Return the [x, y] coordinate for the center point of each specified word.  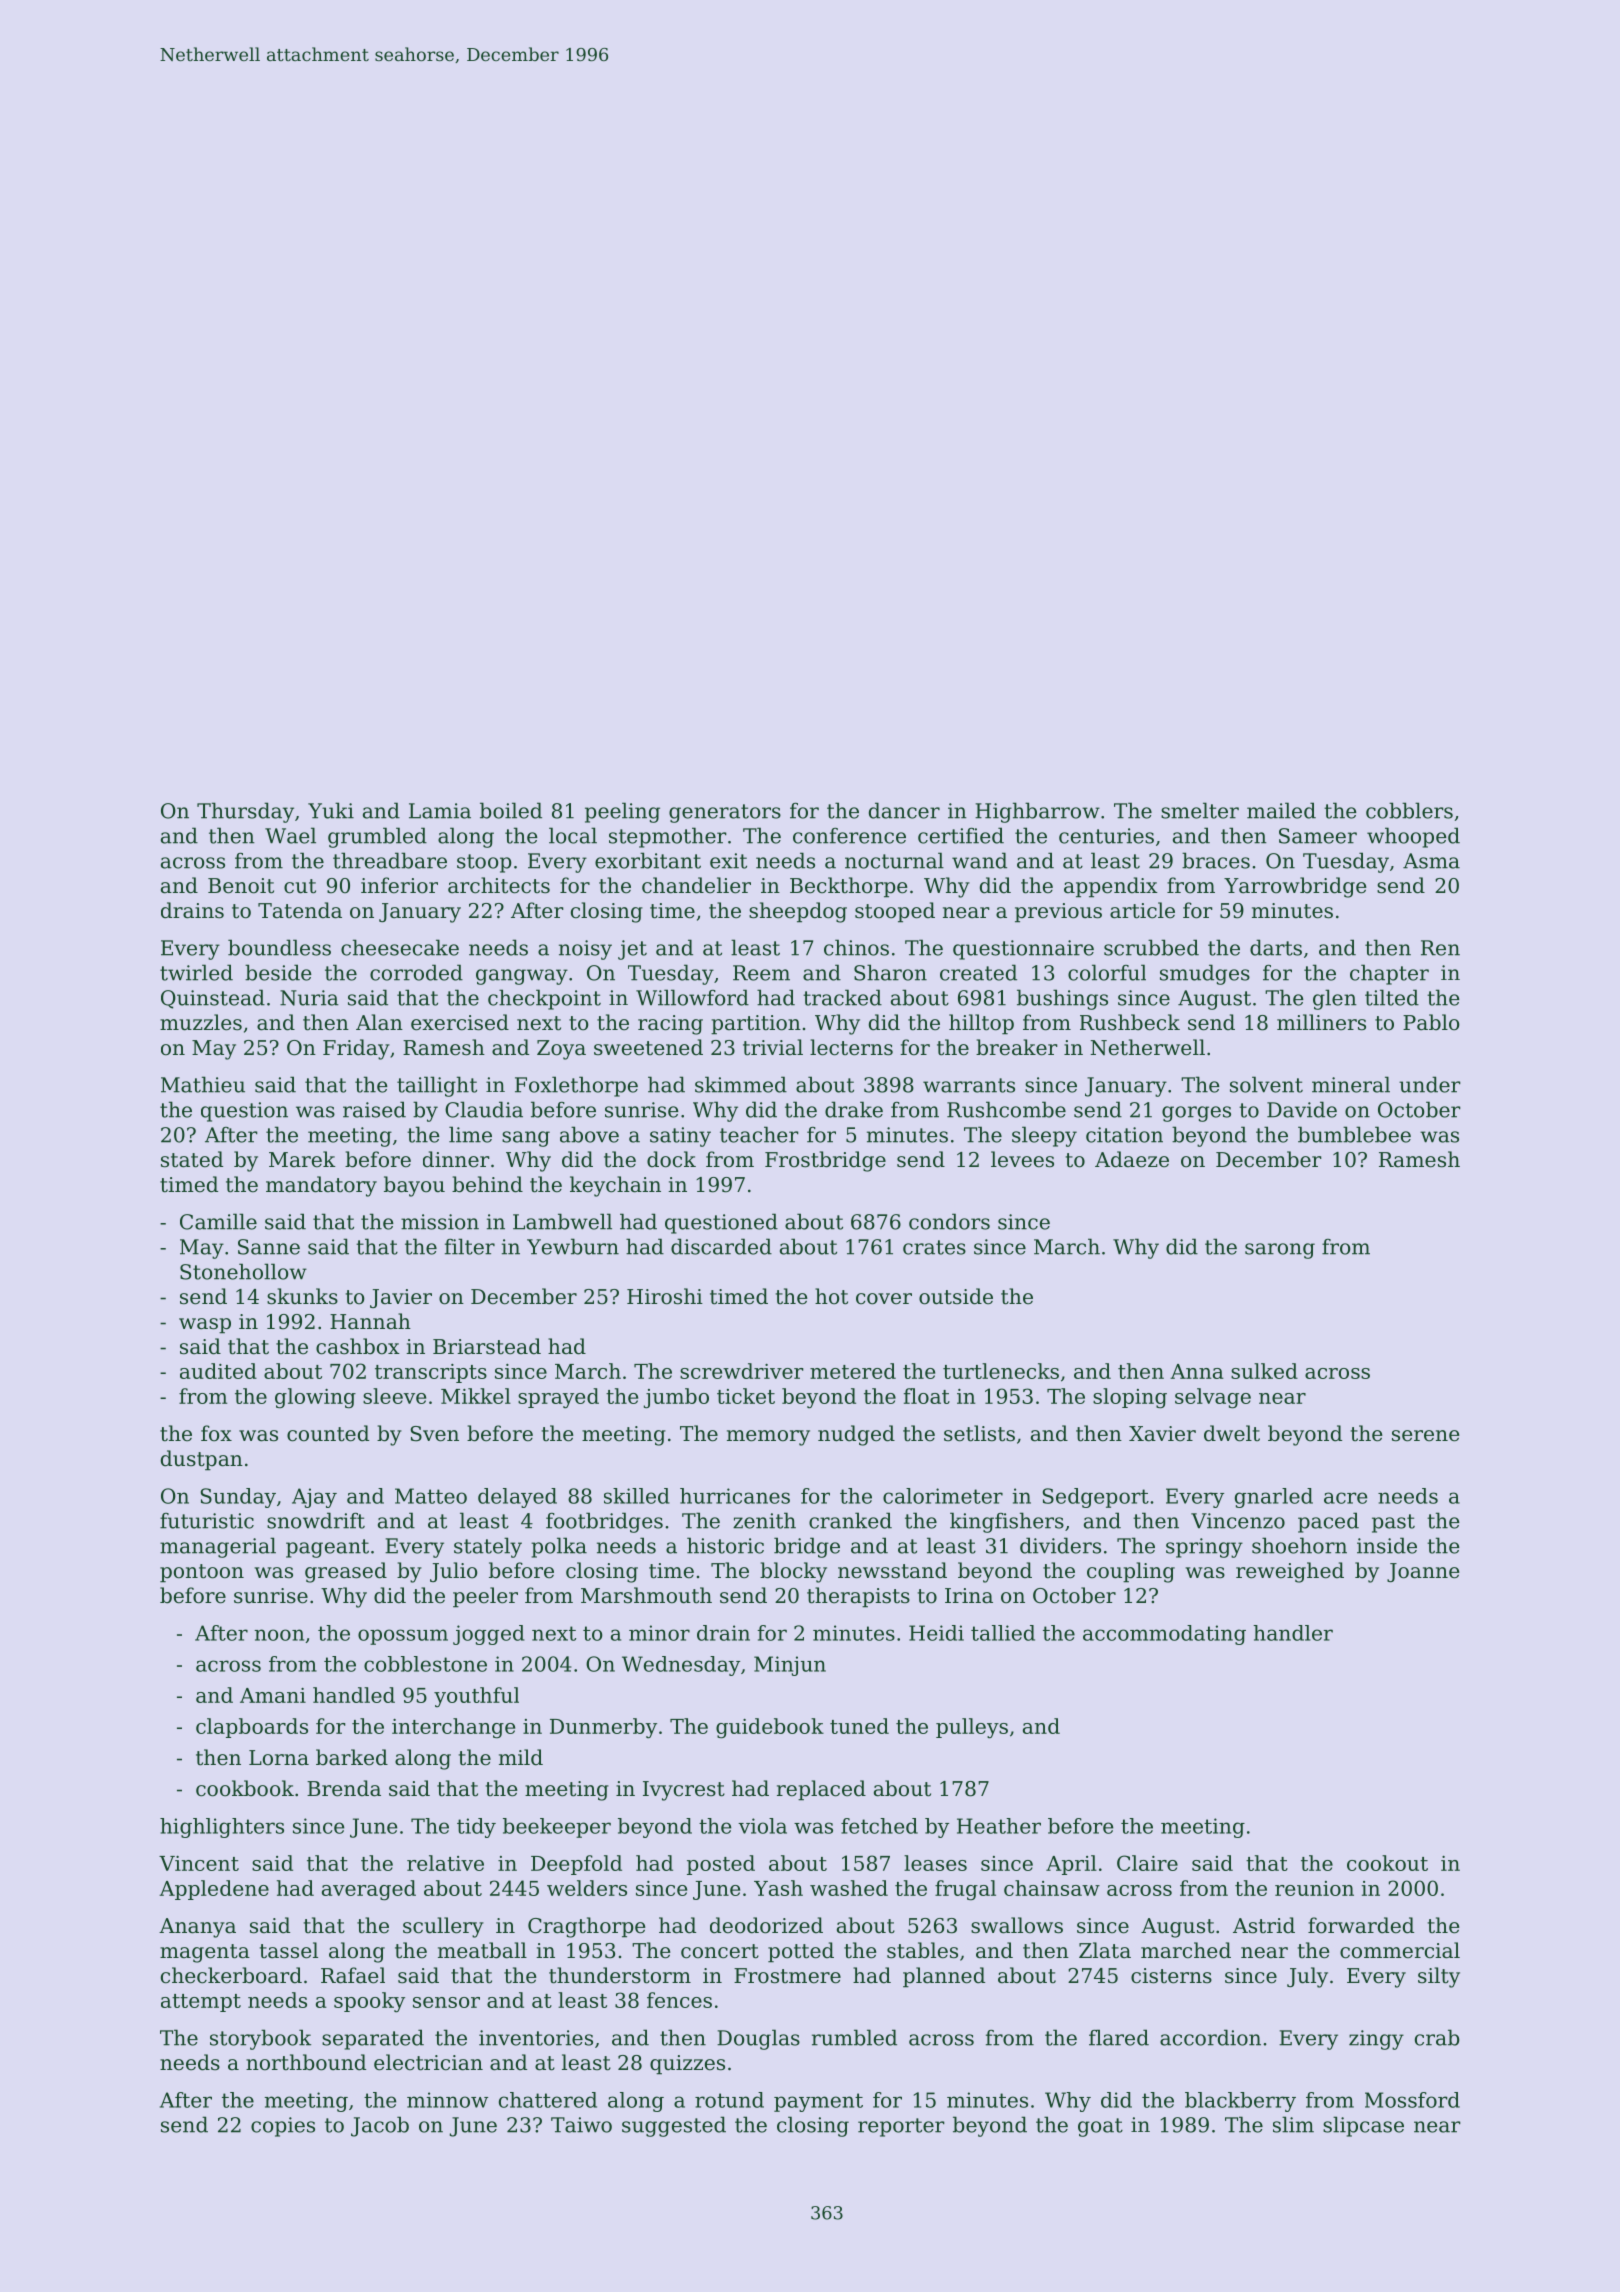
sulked [1264, 1371]
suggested [674, 2126]
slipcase [1363, 2126]
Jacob [380, 2126]
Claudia [484, 1109]
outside [956, 1296]
